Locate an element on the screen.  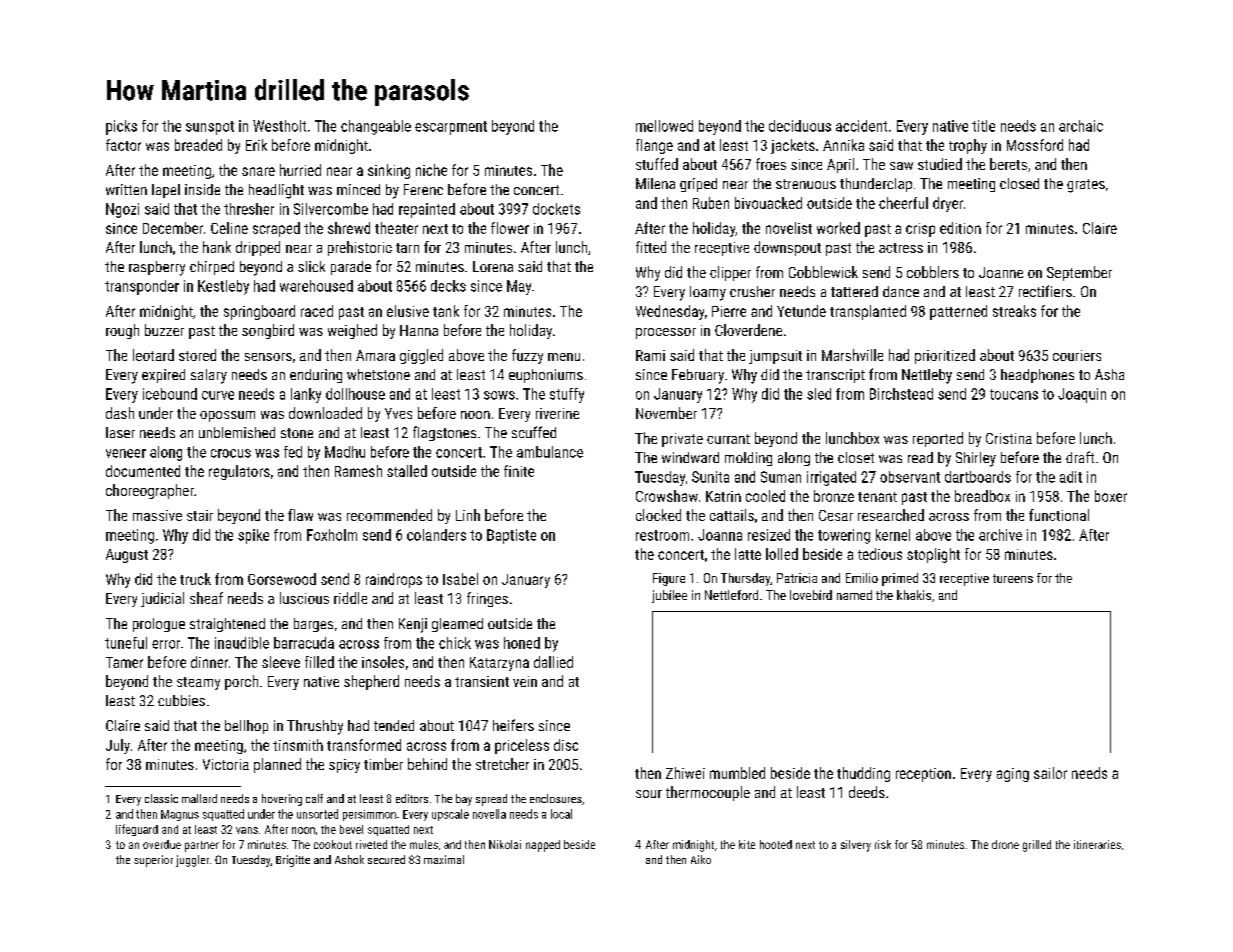
bivouacked is located at coordinates (768, 203).
